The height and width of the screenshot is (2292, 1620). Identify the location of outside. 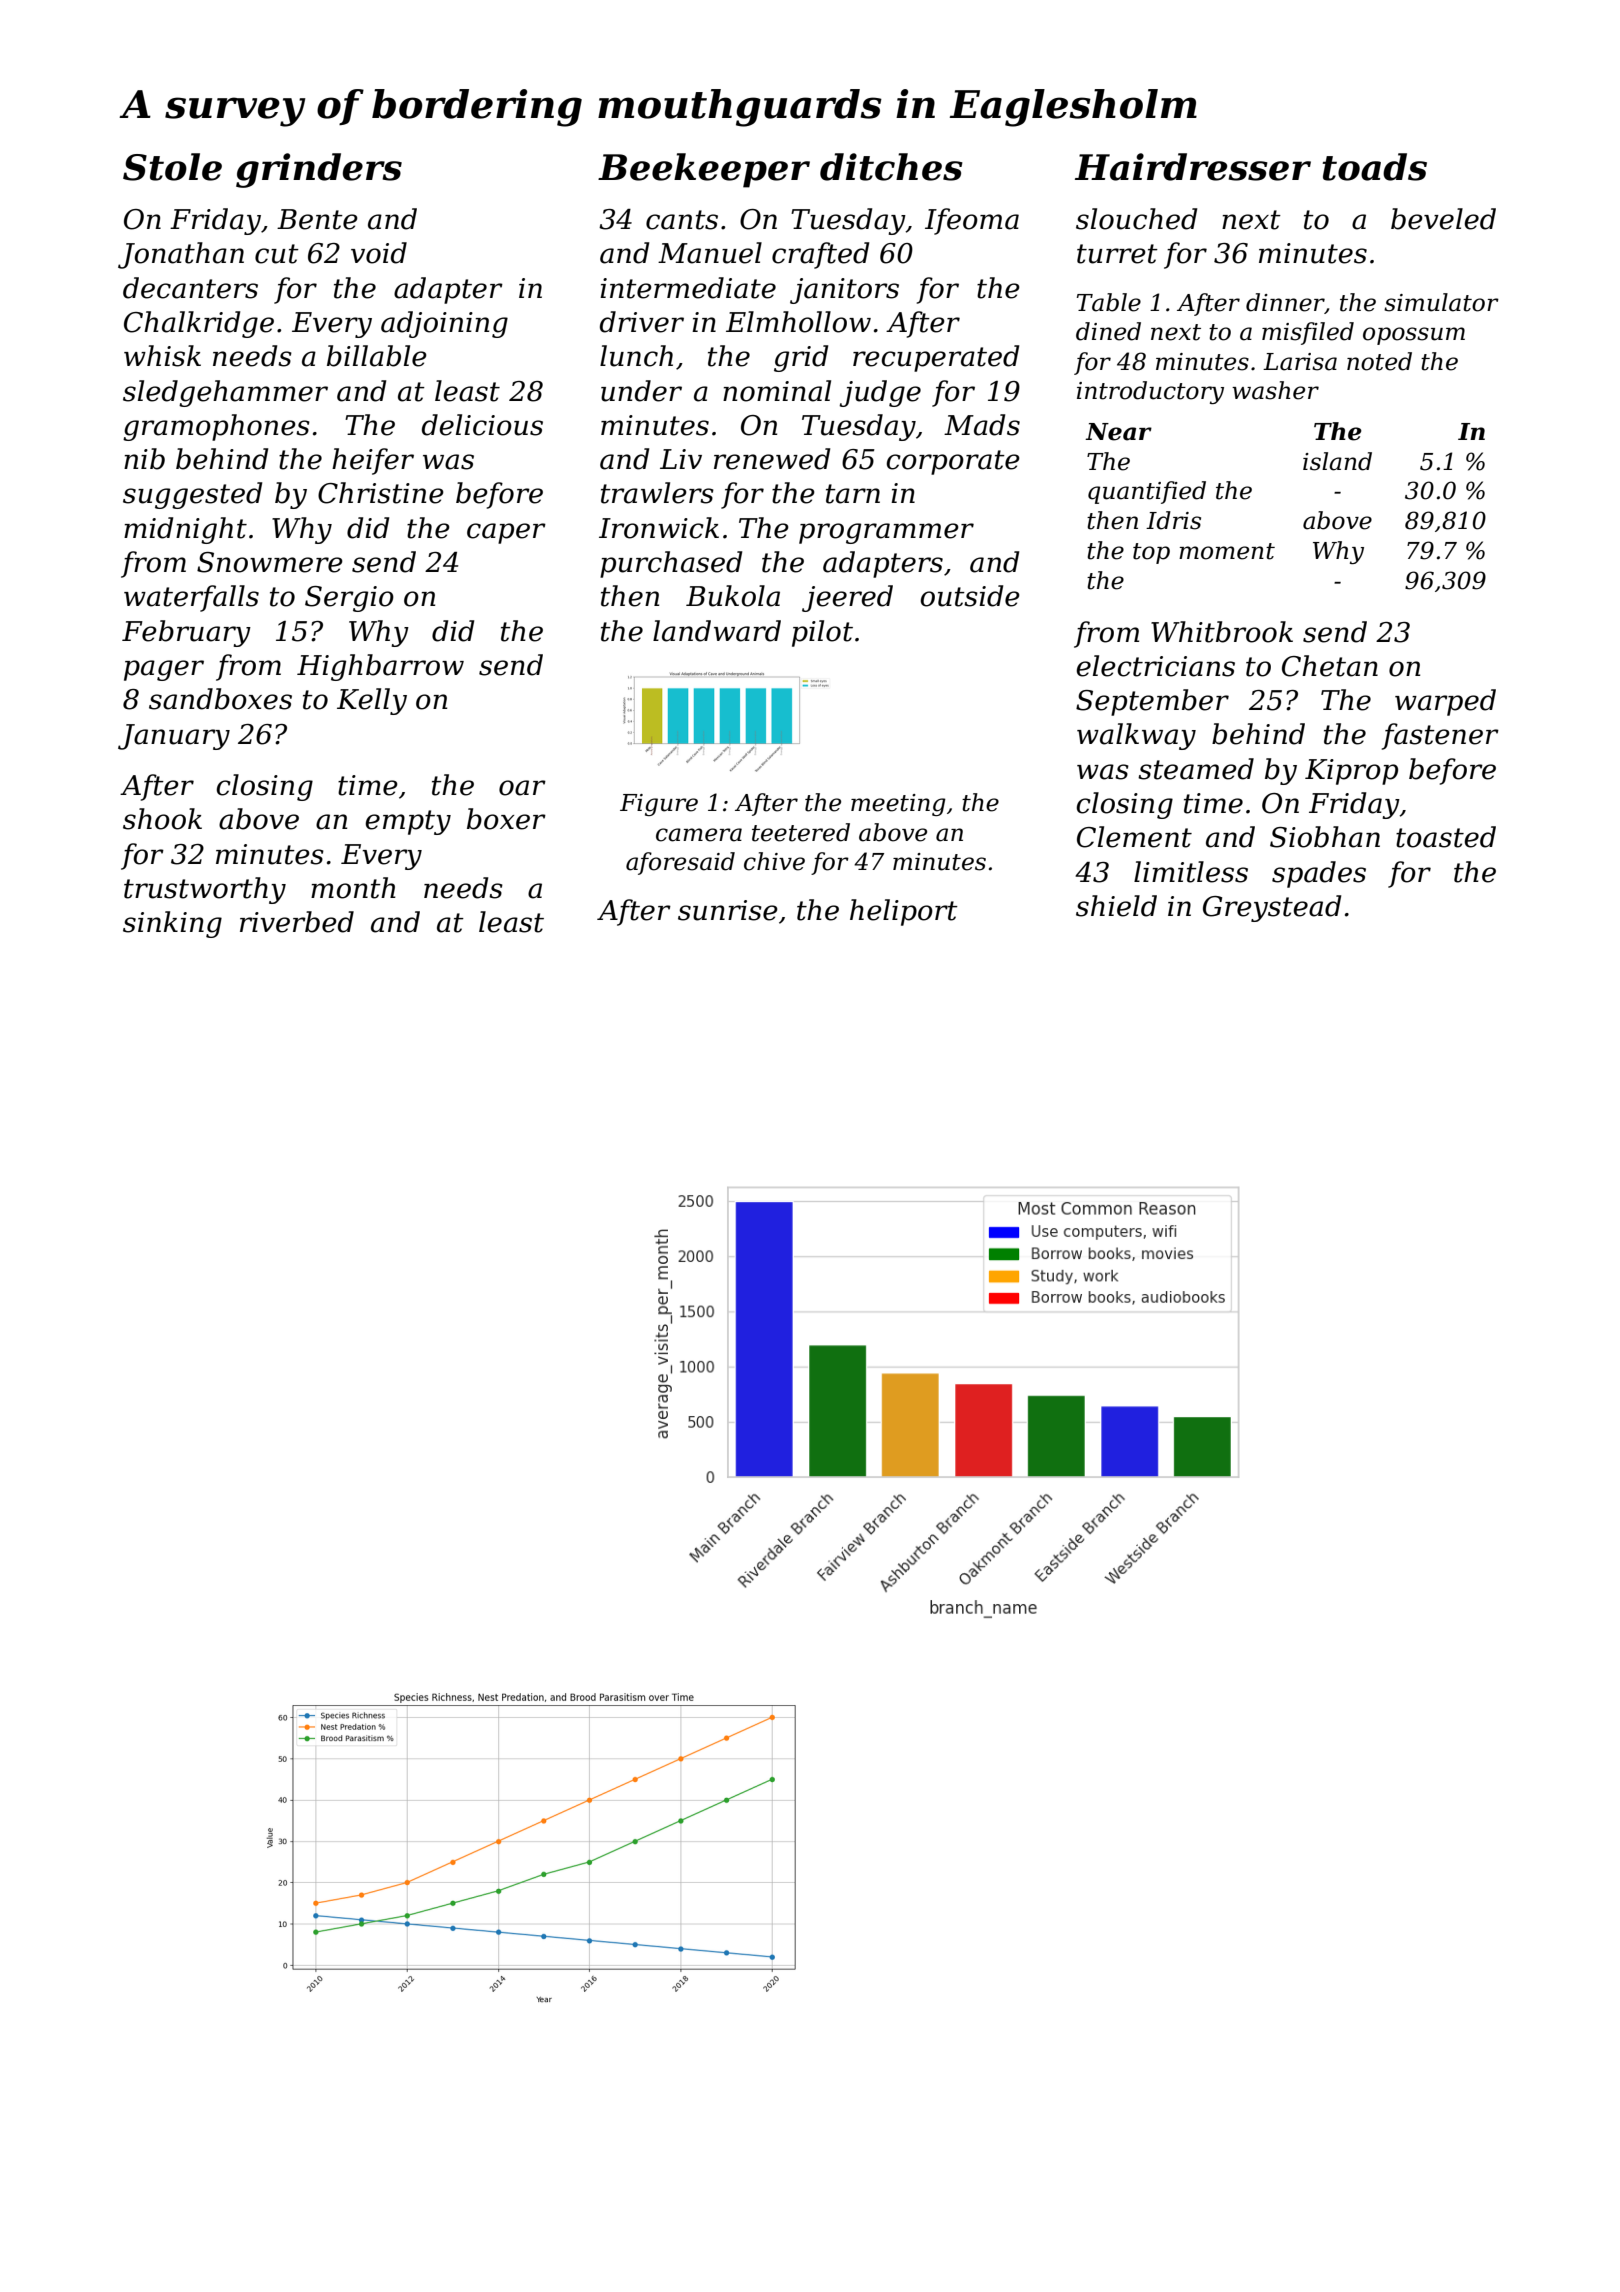
(970, 596).
